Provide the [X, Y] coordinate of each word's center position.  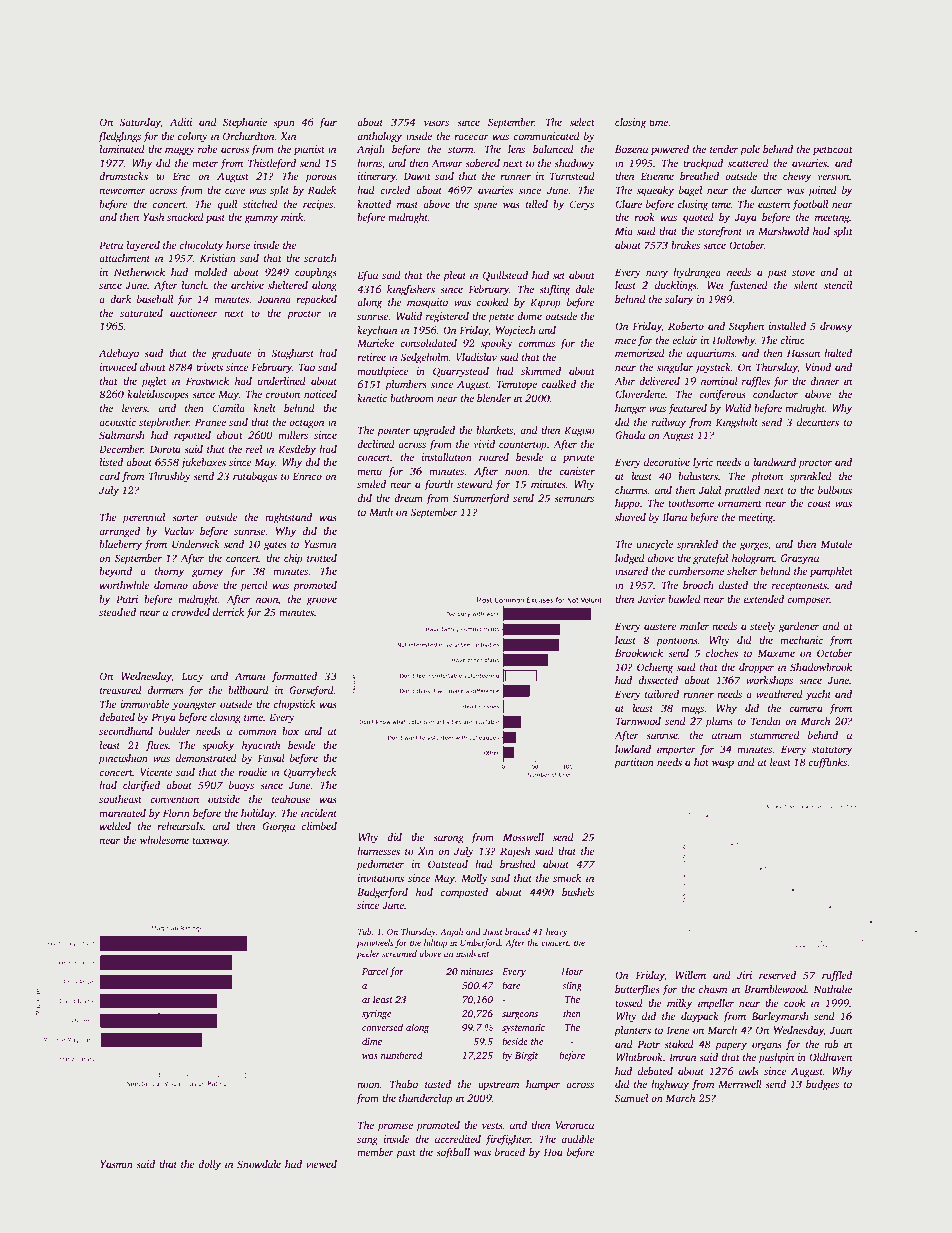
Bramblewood [775, 989]
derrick [228, 612]
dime [372, 1041]
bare [511, 985]
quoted [698, 218]
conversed [382, 1027]
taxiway [210, 841]
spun [284, 124]
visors [436, 122]
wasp [723, 764]
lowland [633, 749]
